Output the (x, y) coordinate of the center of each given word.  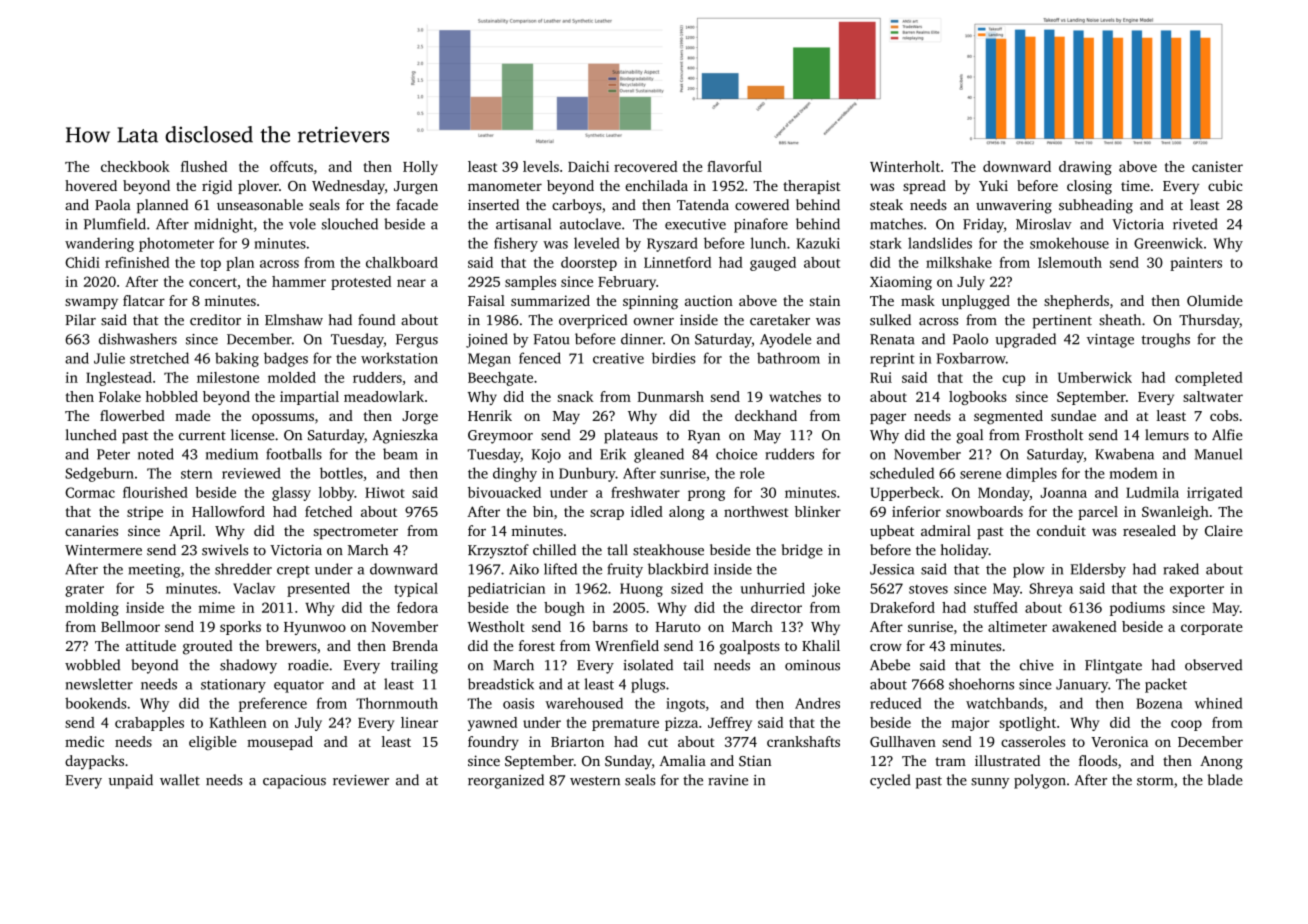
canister (1217, 166)
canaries (91, 530)
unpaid (131, 781)
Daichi (588, 166)
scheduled (902, 473)
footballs (294, 454)
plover (258, 187)
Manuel (1218, 454)
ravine (728, 780)
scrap (607, 514)
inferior (916, 511)
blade (1225, 780)
